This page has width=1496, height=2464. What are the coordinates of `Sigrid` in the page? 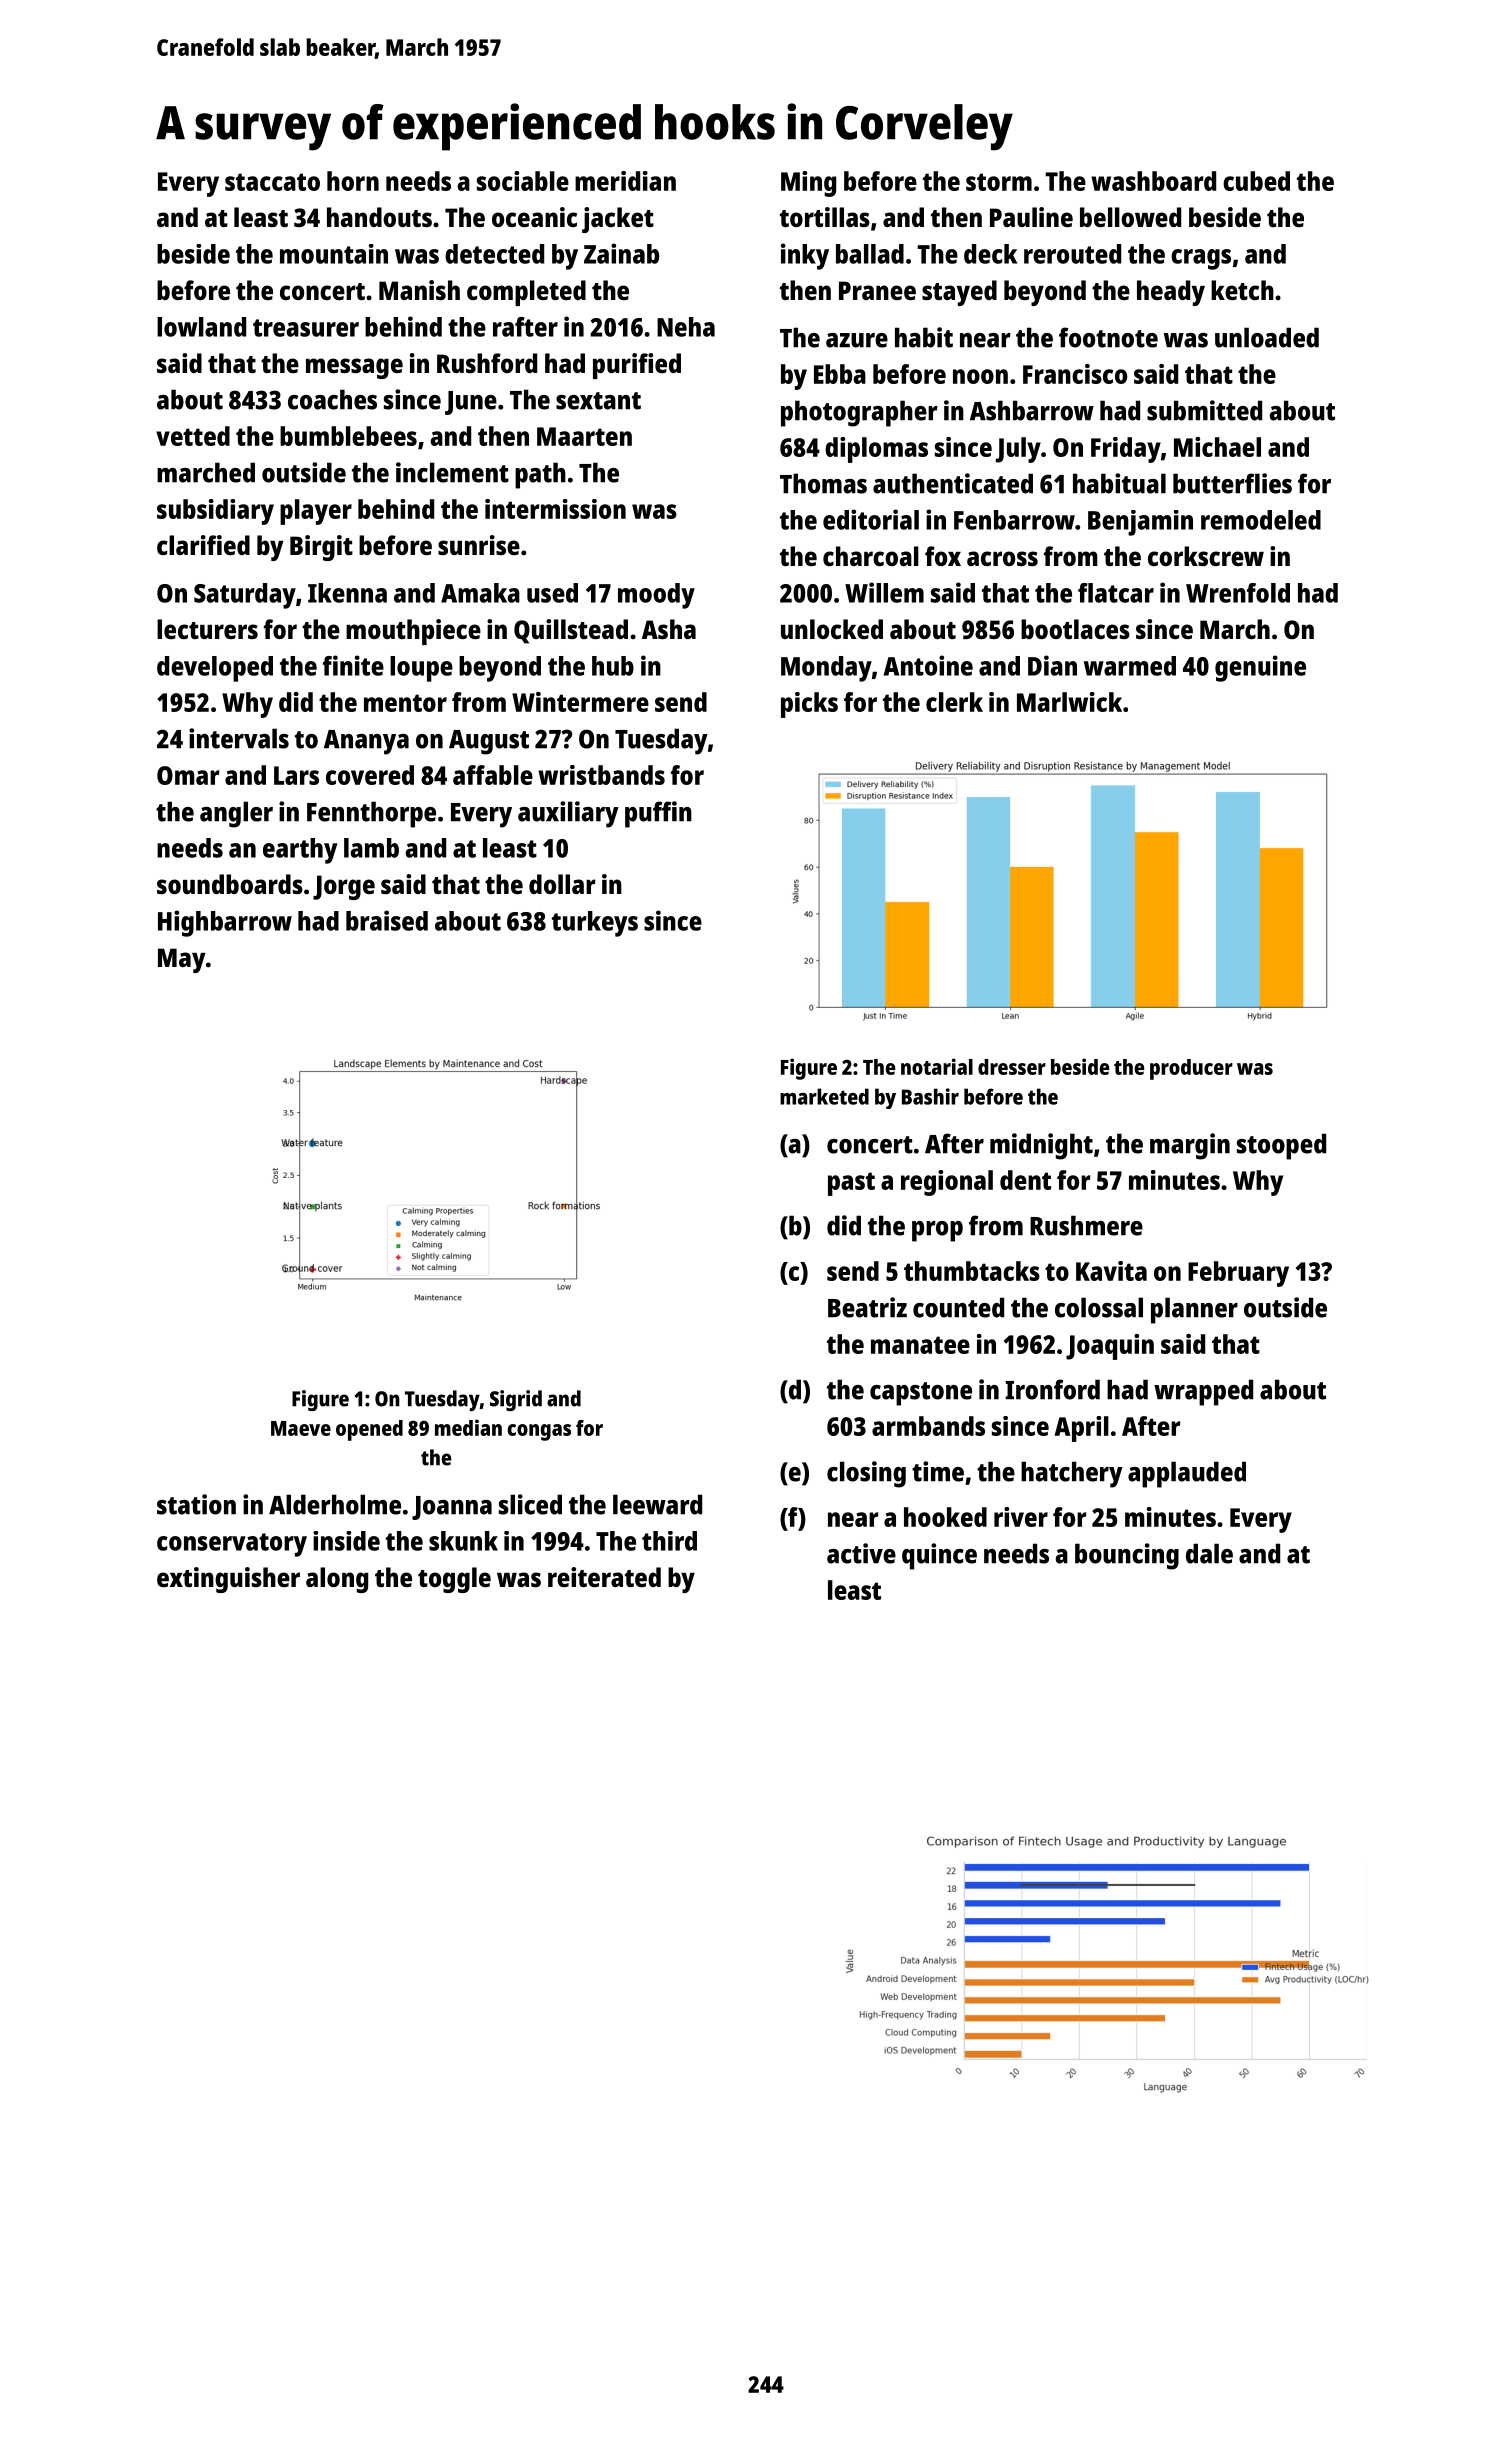 It's located at (516, 1400).
